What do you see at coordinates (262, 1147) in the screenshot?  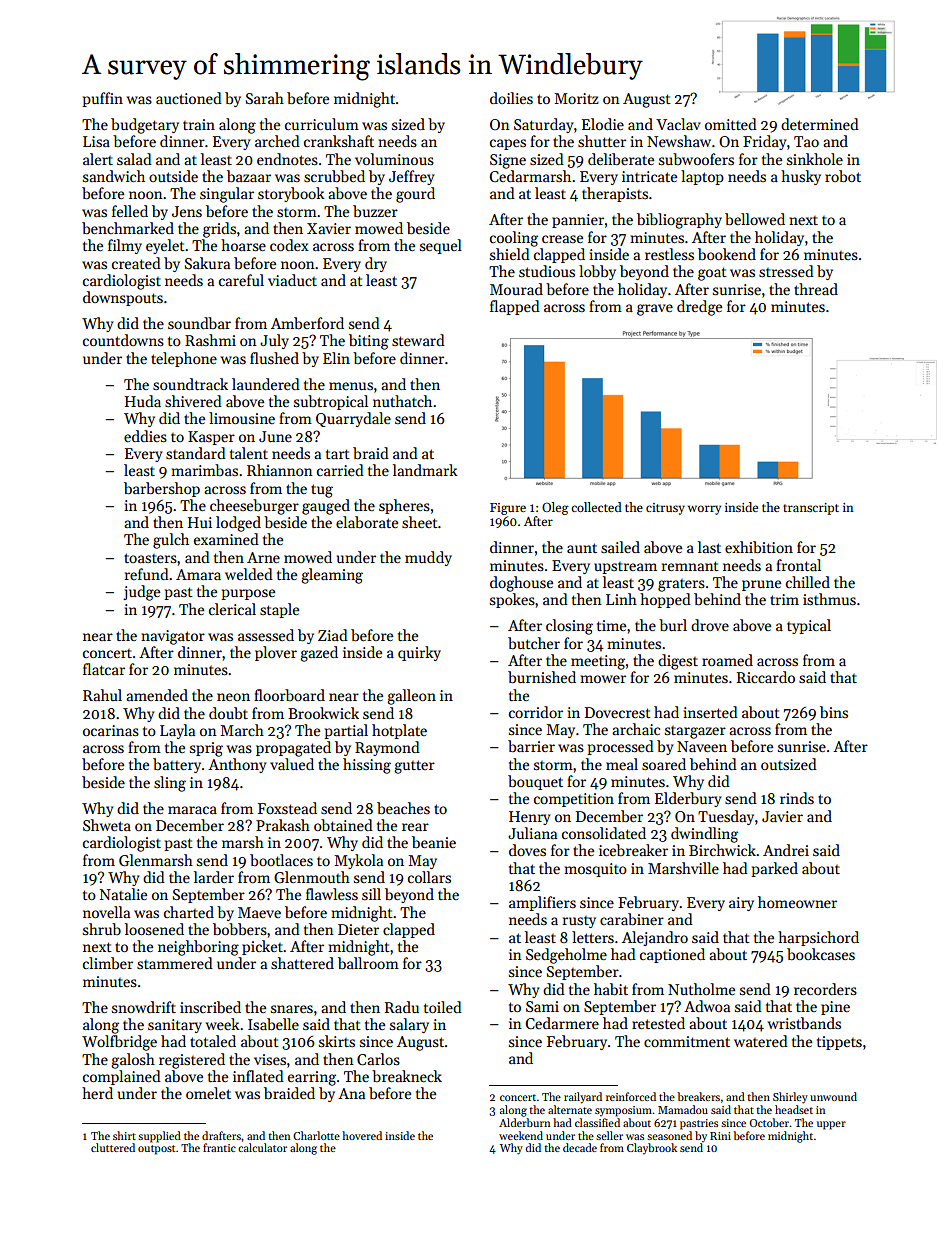 I see `calculator` at bounding box center [262, 1147].
